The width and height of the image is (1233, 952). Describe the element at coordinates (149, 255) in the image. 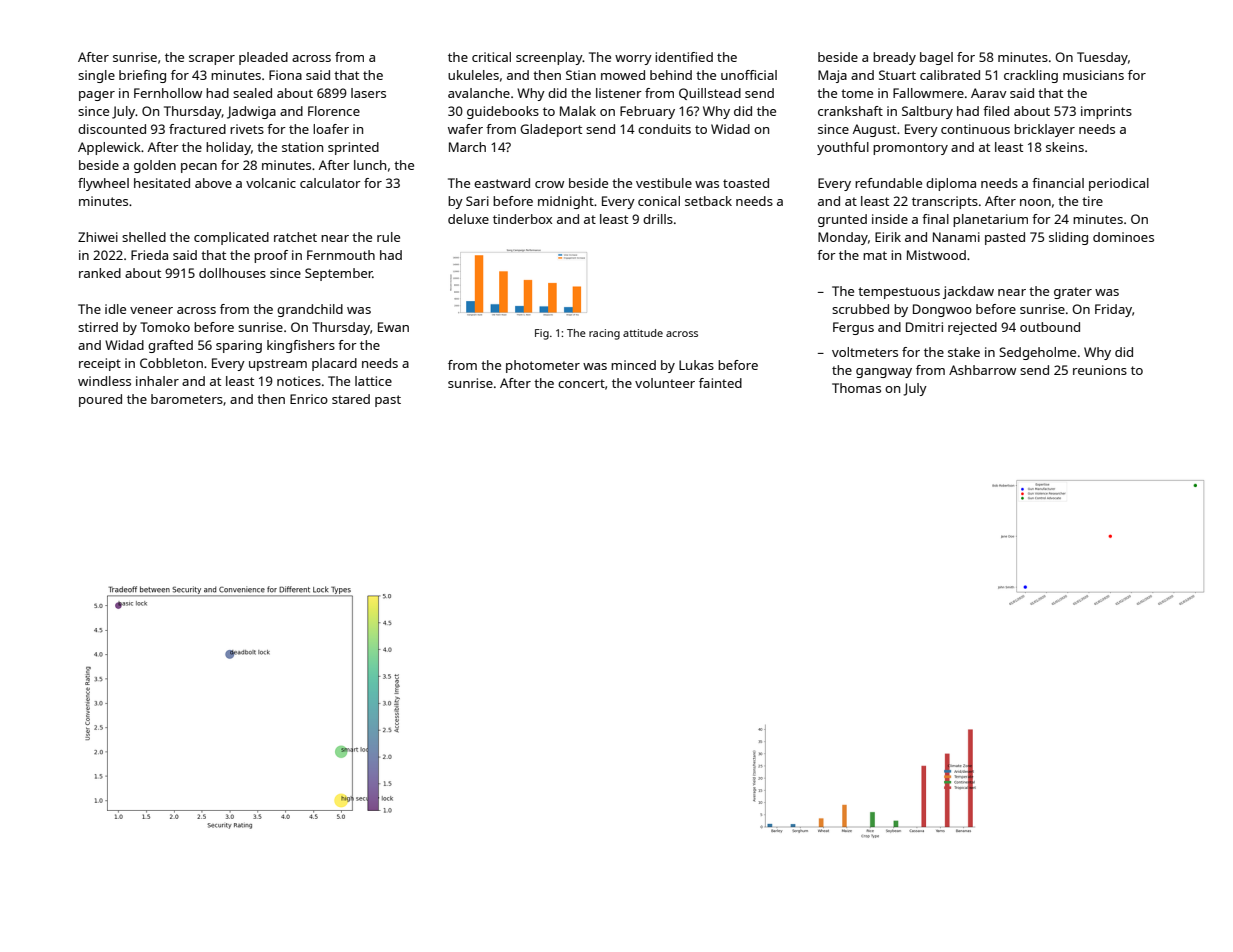

I see `Frieda` at that location.
